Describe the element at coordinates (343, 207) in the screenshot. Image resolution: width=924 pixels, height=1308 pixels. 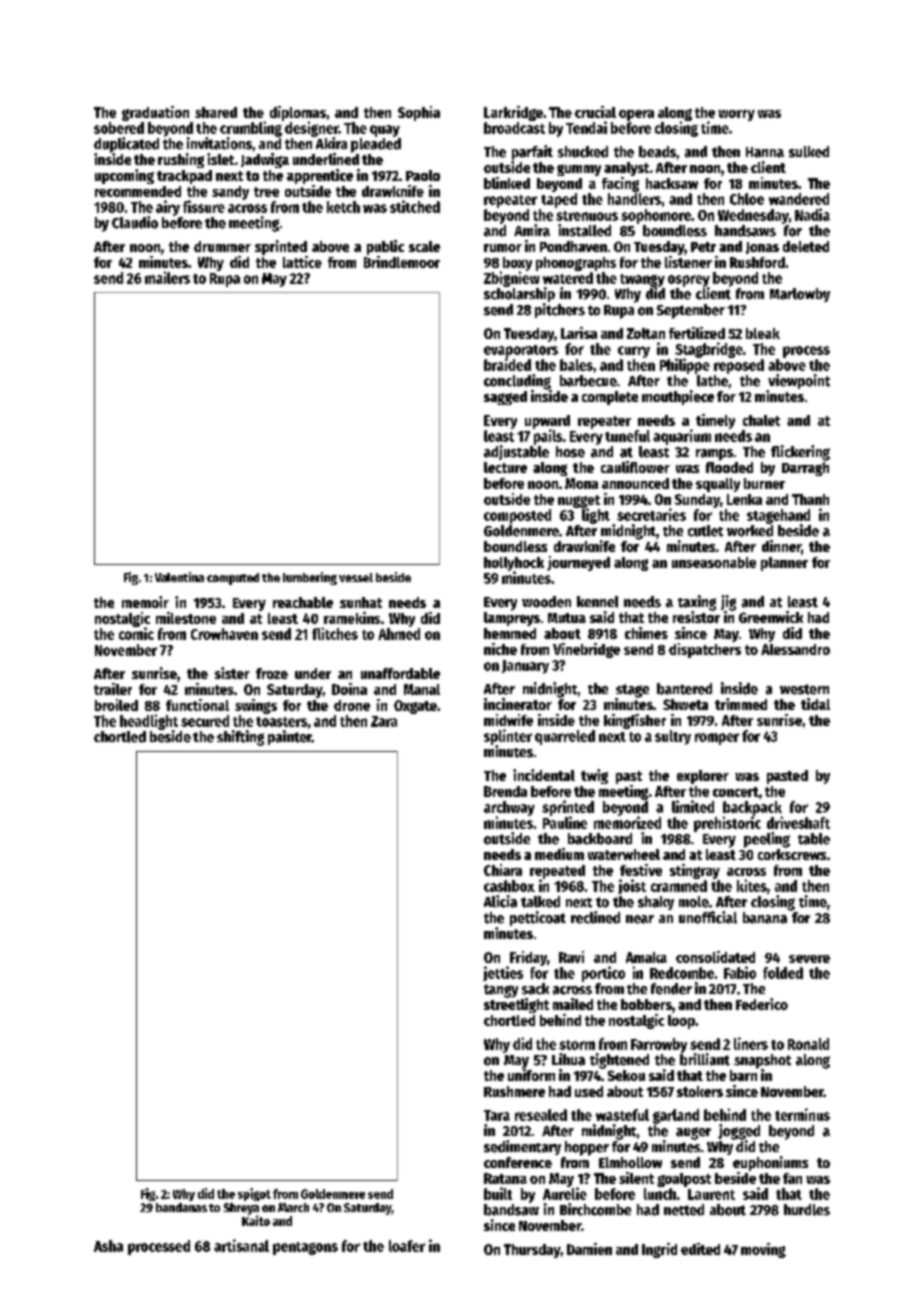
I see `ketch` at that location.
